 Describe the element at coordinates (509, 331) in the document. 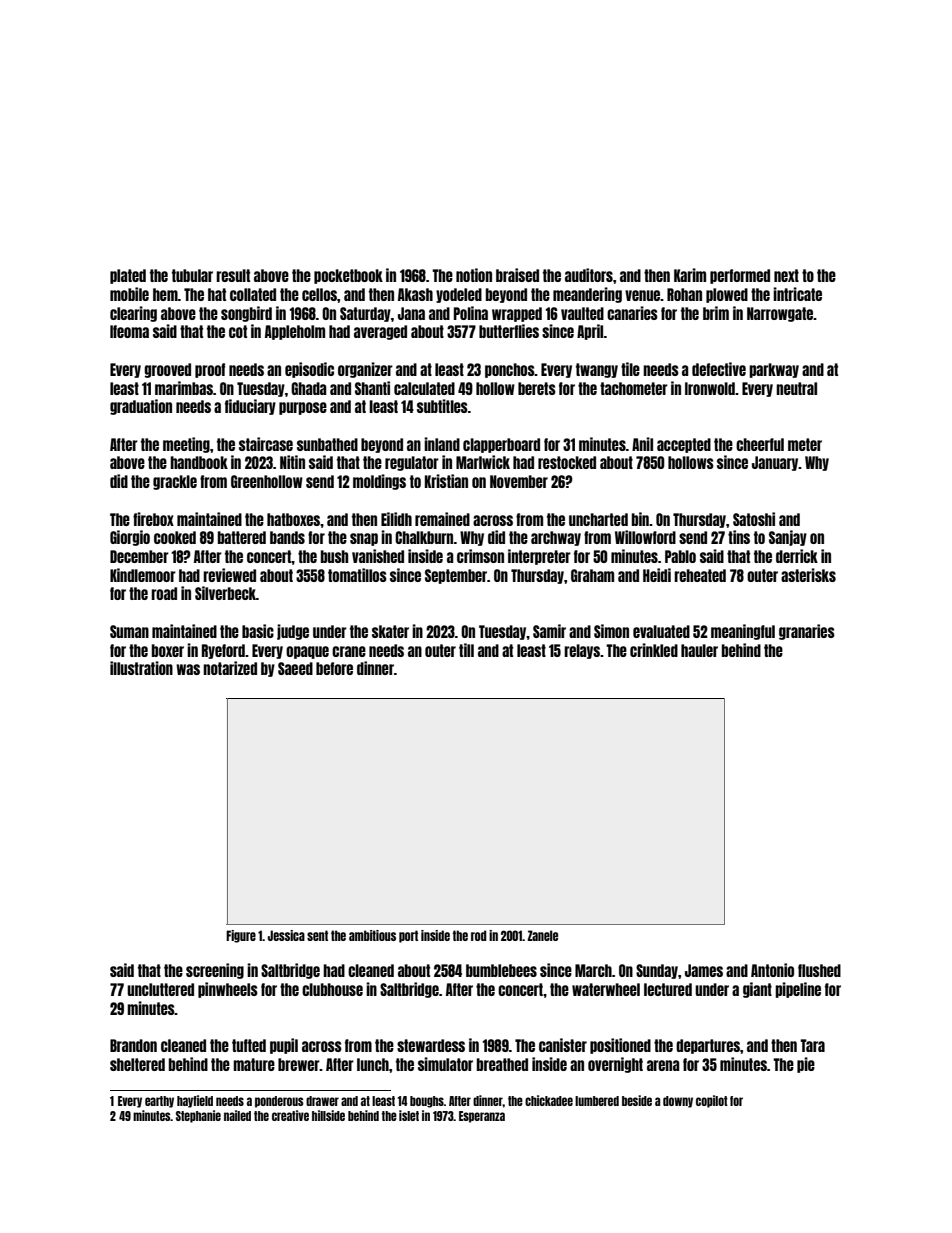

I see `butterflies` at that location.
